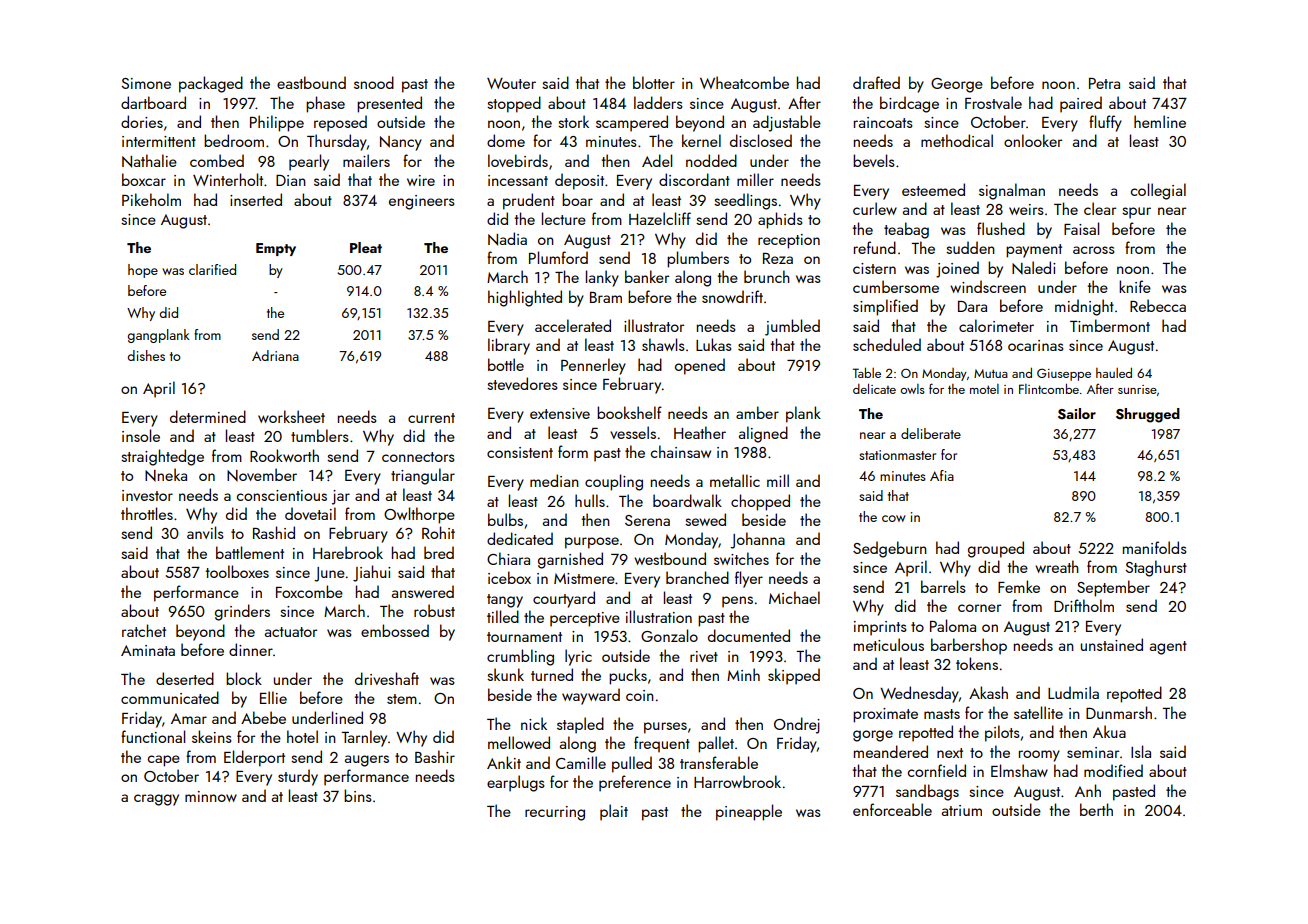 Image resolution: width=1308 pixels, height=924 pixels. What do you see at coordinates (744, 82) in the document?
I see `Wheatcombe` at bounding box center [744, 82].
